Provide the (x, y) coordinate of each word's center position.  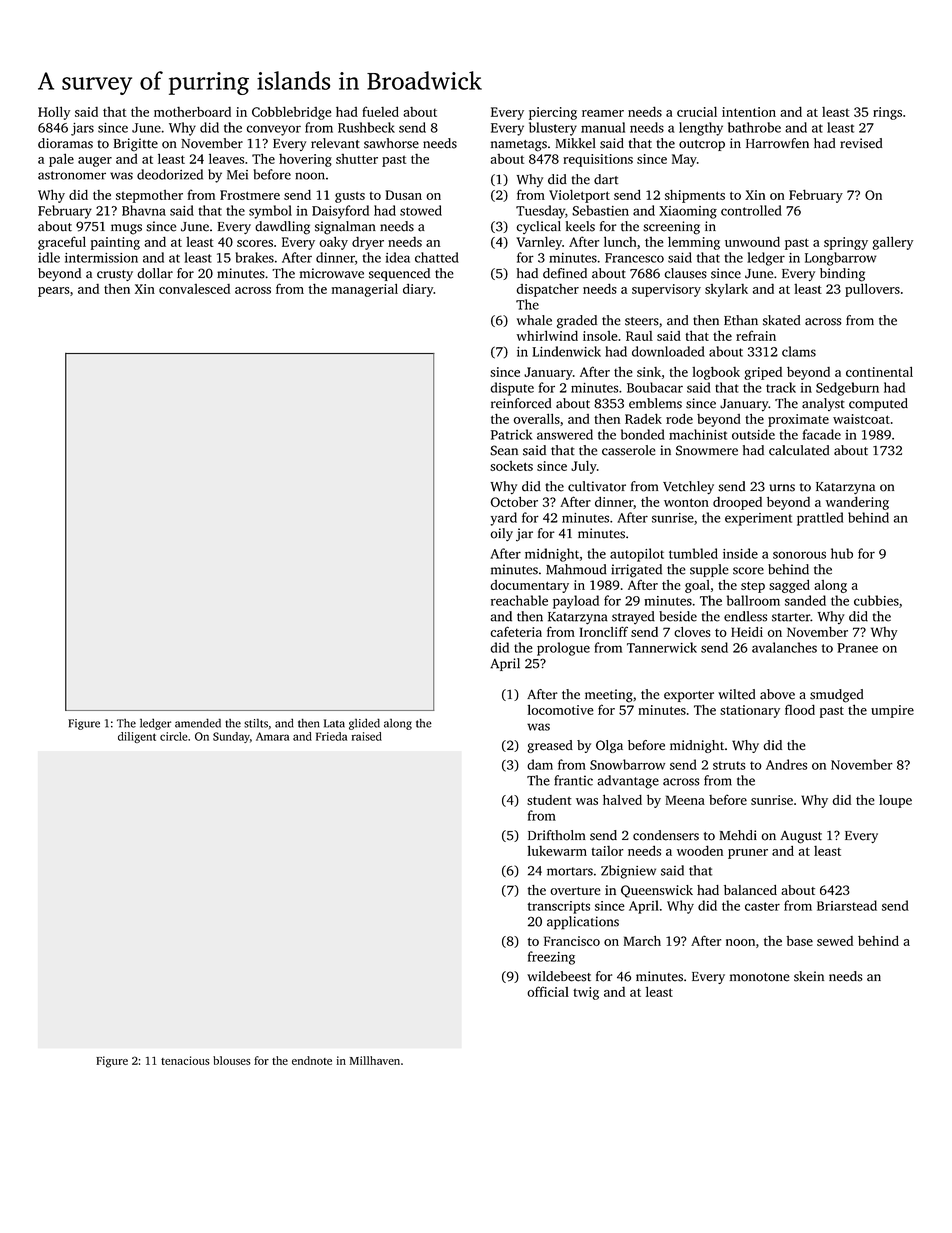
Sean (504, 450)
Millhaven (375, 1060)
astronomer (72, 175)
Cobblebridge (291, 113)
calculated (799, 450)
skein (809, 976)
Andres (786, 764)
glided (364, 724)
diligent (137, 737)
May (684, 160)
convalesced (194, 289)
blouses (232, 1060)
